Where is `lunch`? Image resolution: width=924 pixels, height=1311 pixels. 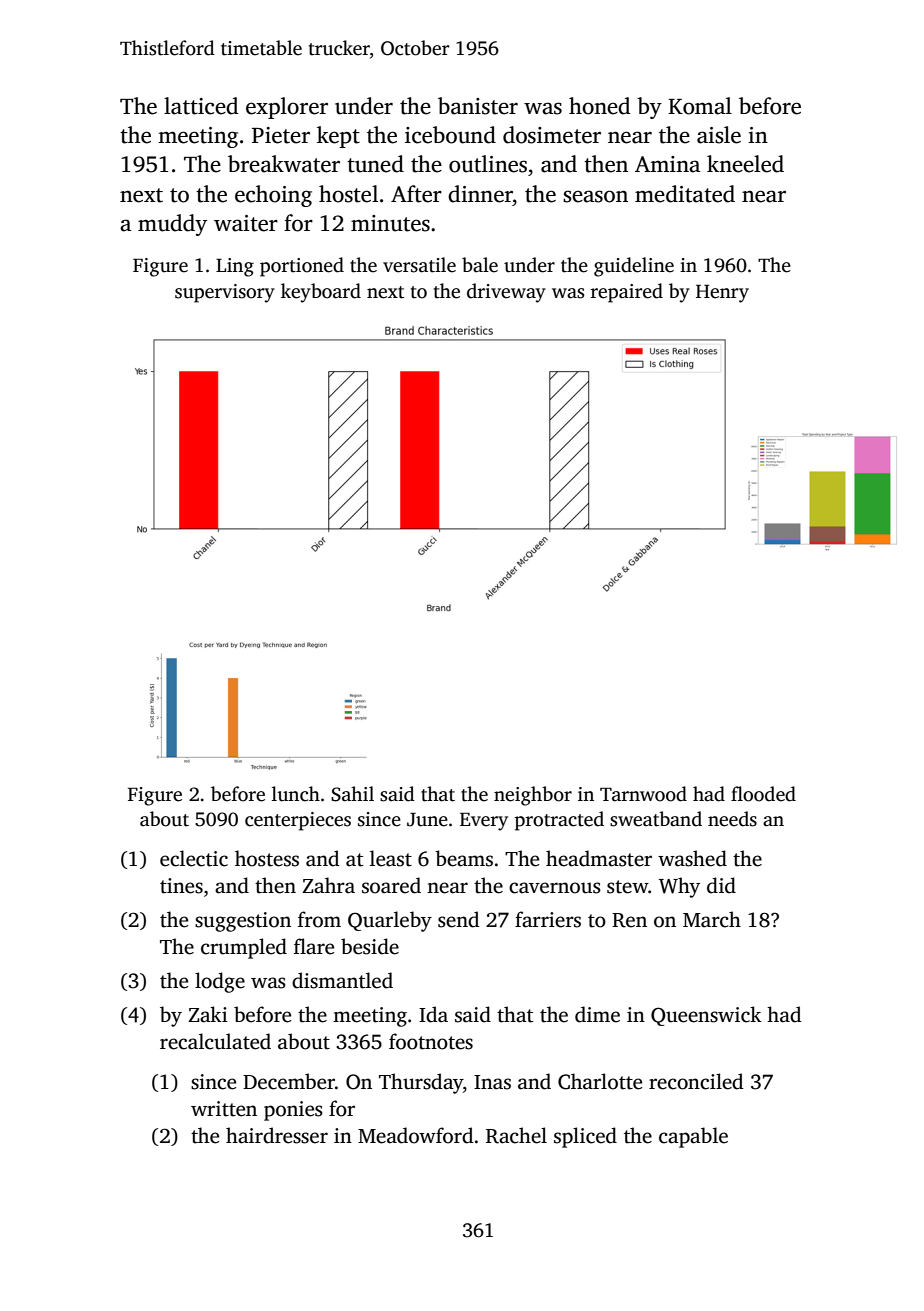
lunch is located at coordinates (296, 794).
